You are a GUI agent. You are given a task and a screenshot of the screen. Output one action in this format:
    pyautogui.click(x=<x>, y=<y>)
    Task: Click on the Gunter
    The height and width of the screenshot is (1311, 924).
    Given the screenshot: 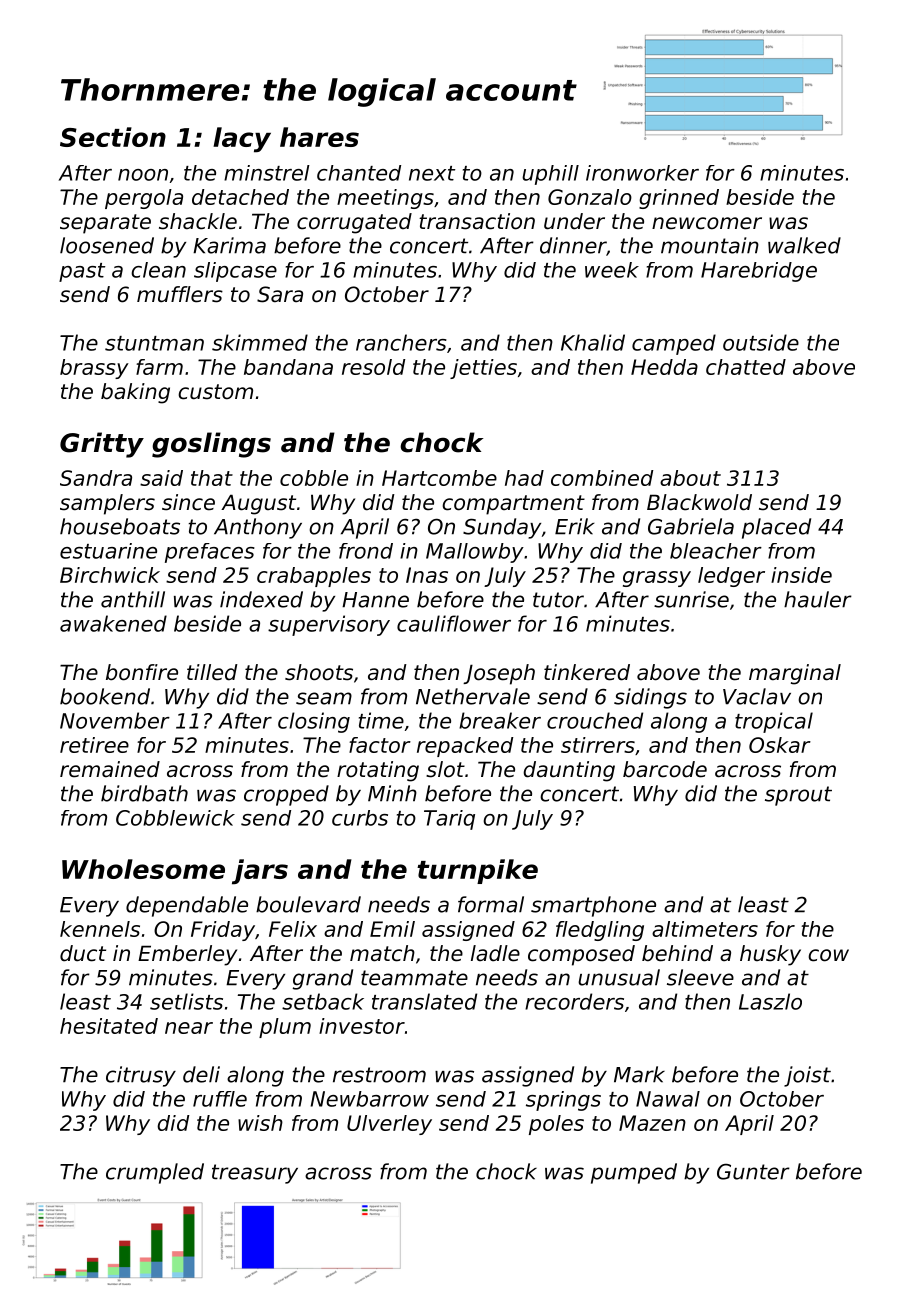 What is the action you would take?
    pyautogui.click(x=753, y=1172)
